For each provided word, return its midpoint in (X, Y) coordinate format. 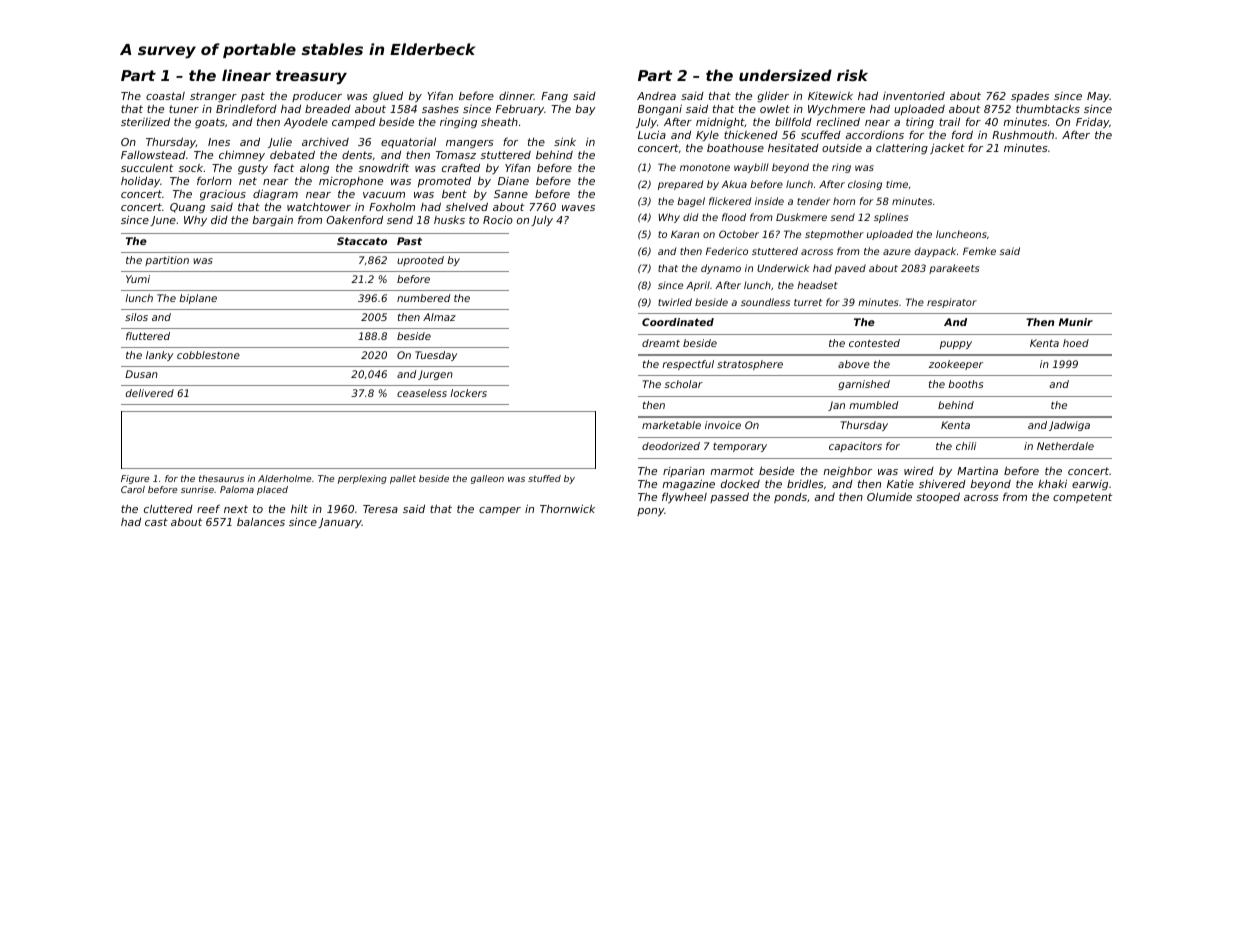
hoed (1076, 343)
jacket (947, 148)
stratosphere (750, 365)
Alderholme (284, 478)
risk (852, 75)
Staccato (362, 241)
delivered (150, 393)
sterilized (145, 122)
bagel (691, 202)
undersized (785, 75)
